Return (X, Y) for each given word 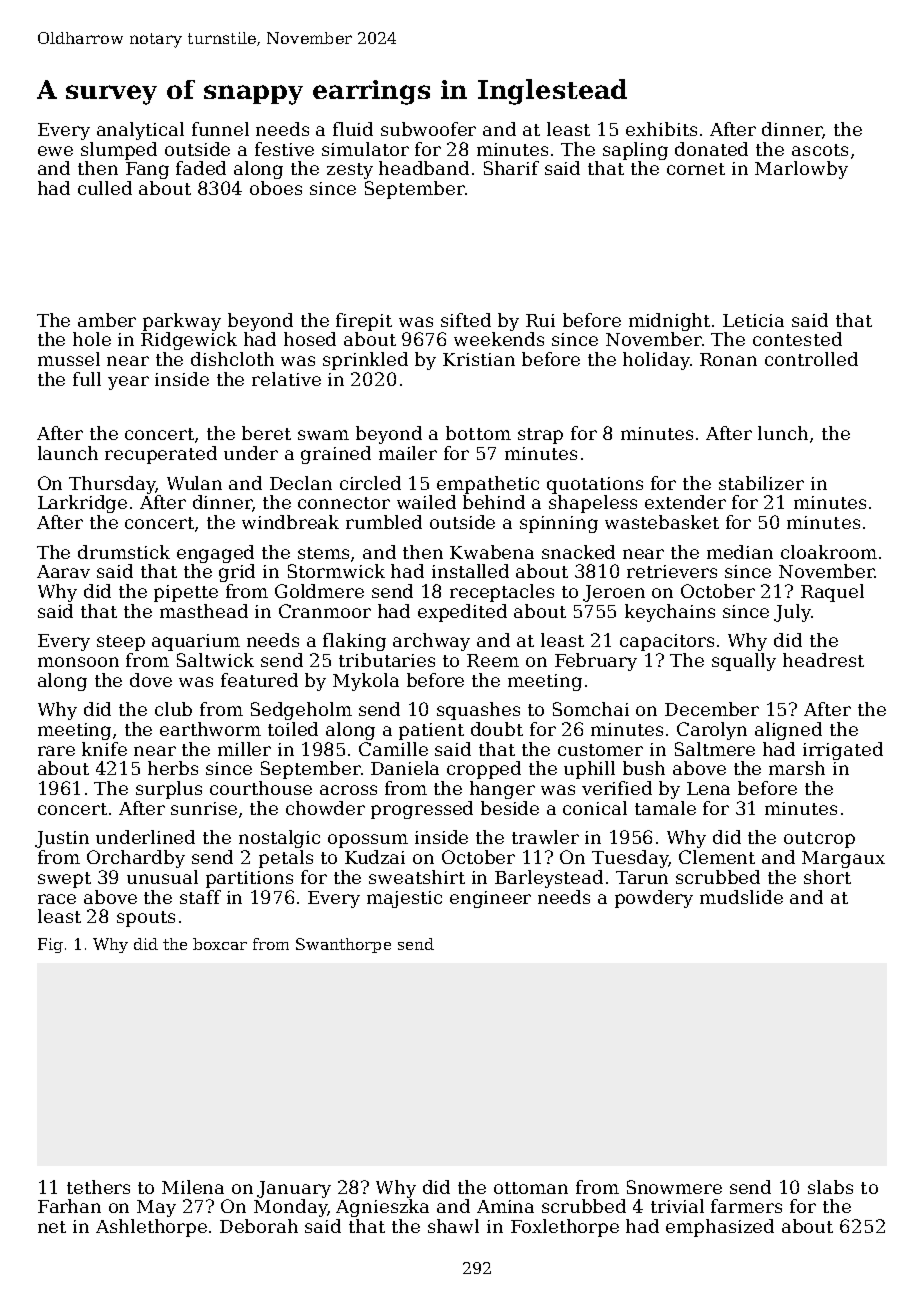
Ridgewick (189, 341)
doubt (497, 729)
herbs (173, 768)
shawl (453, 1226)
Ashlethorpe (151, 1228)
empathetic (488, 485)
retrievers (672, 571)
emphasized (720, 1228)
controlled (811, 359)
